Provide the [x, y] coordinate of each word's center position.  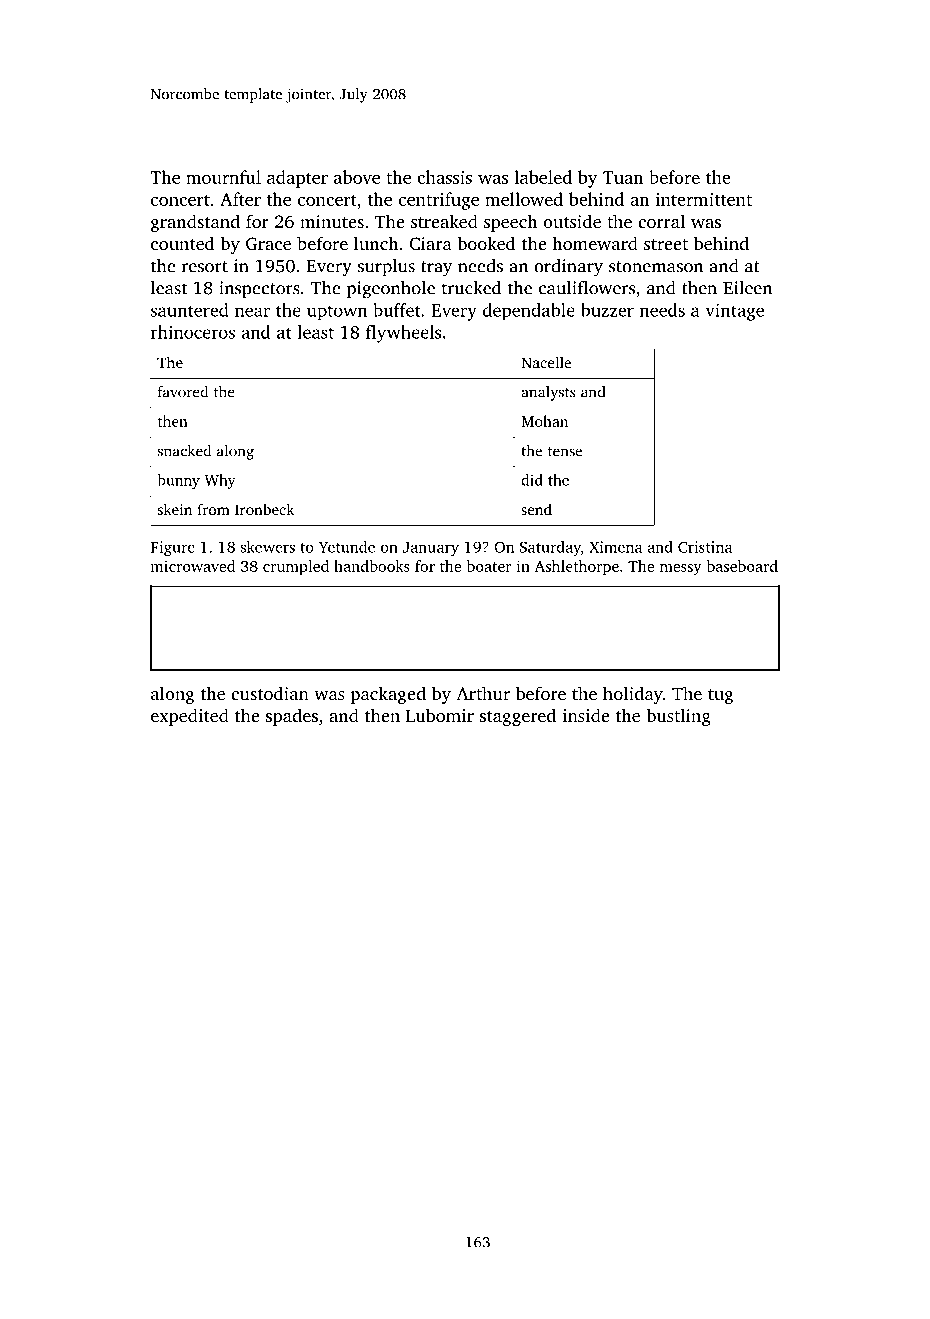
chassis [444, 177]
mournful [223, 177]
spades [292, 717]
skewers [268, 547]
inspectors [259, 289]
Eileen [747, 288]
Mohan [544, 421]
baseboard [742, 566]
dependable [529, 312]
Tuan [623, 177]
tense [565, 452]
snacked [184, 451]
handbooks [372, 566]
